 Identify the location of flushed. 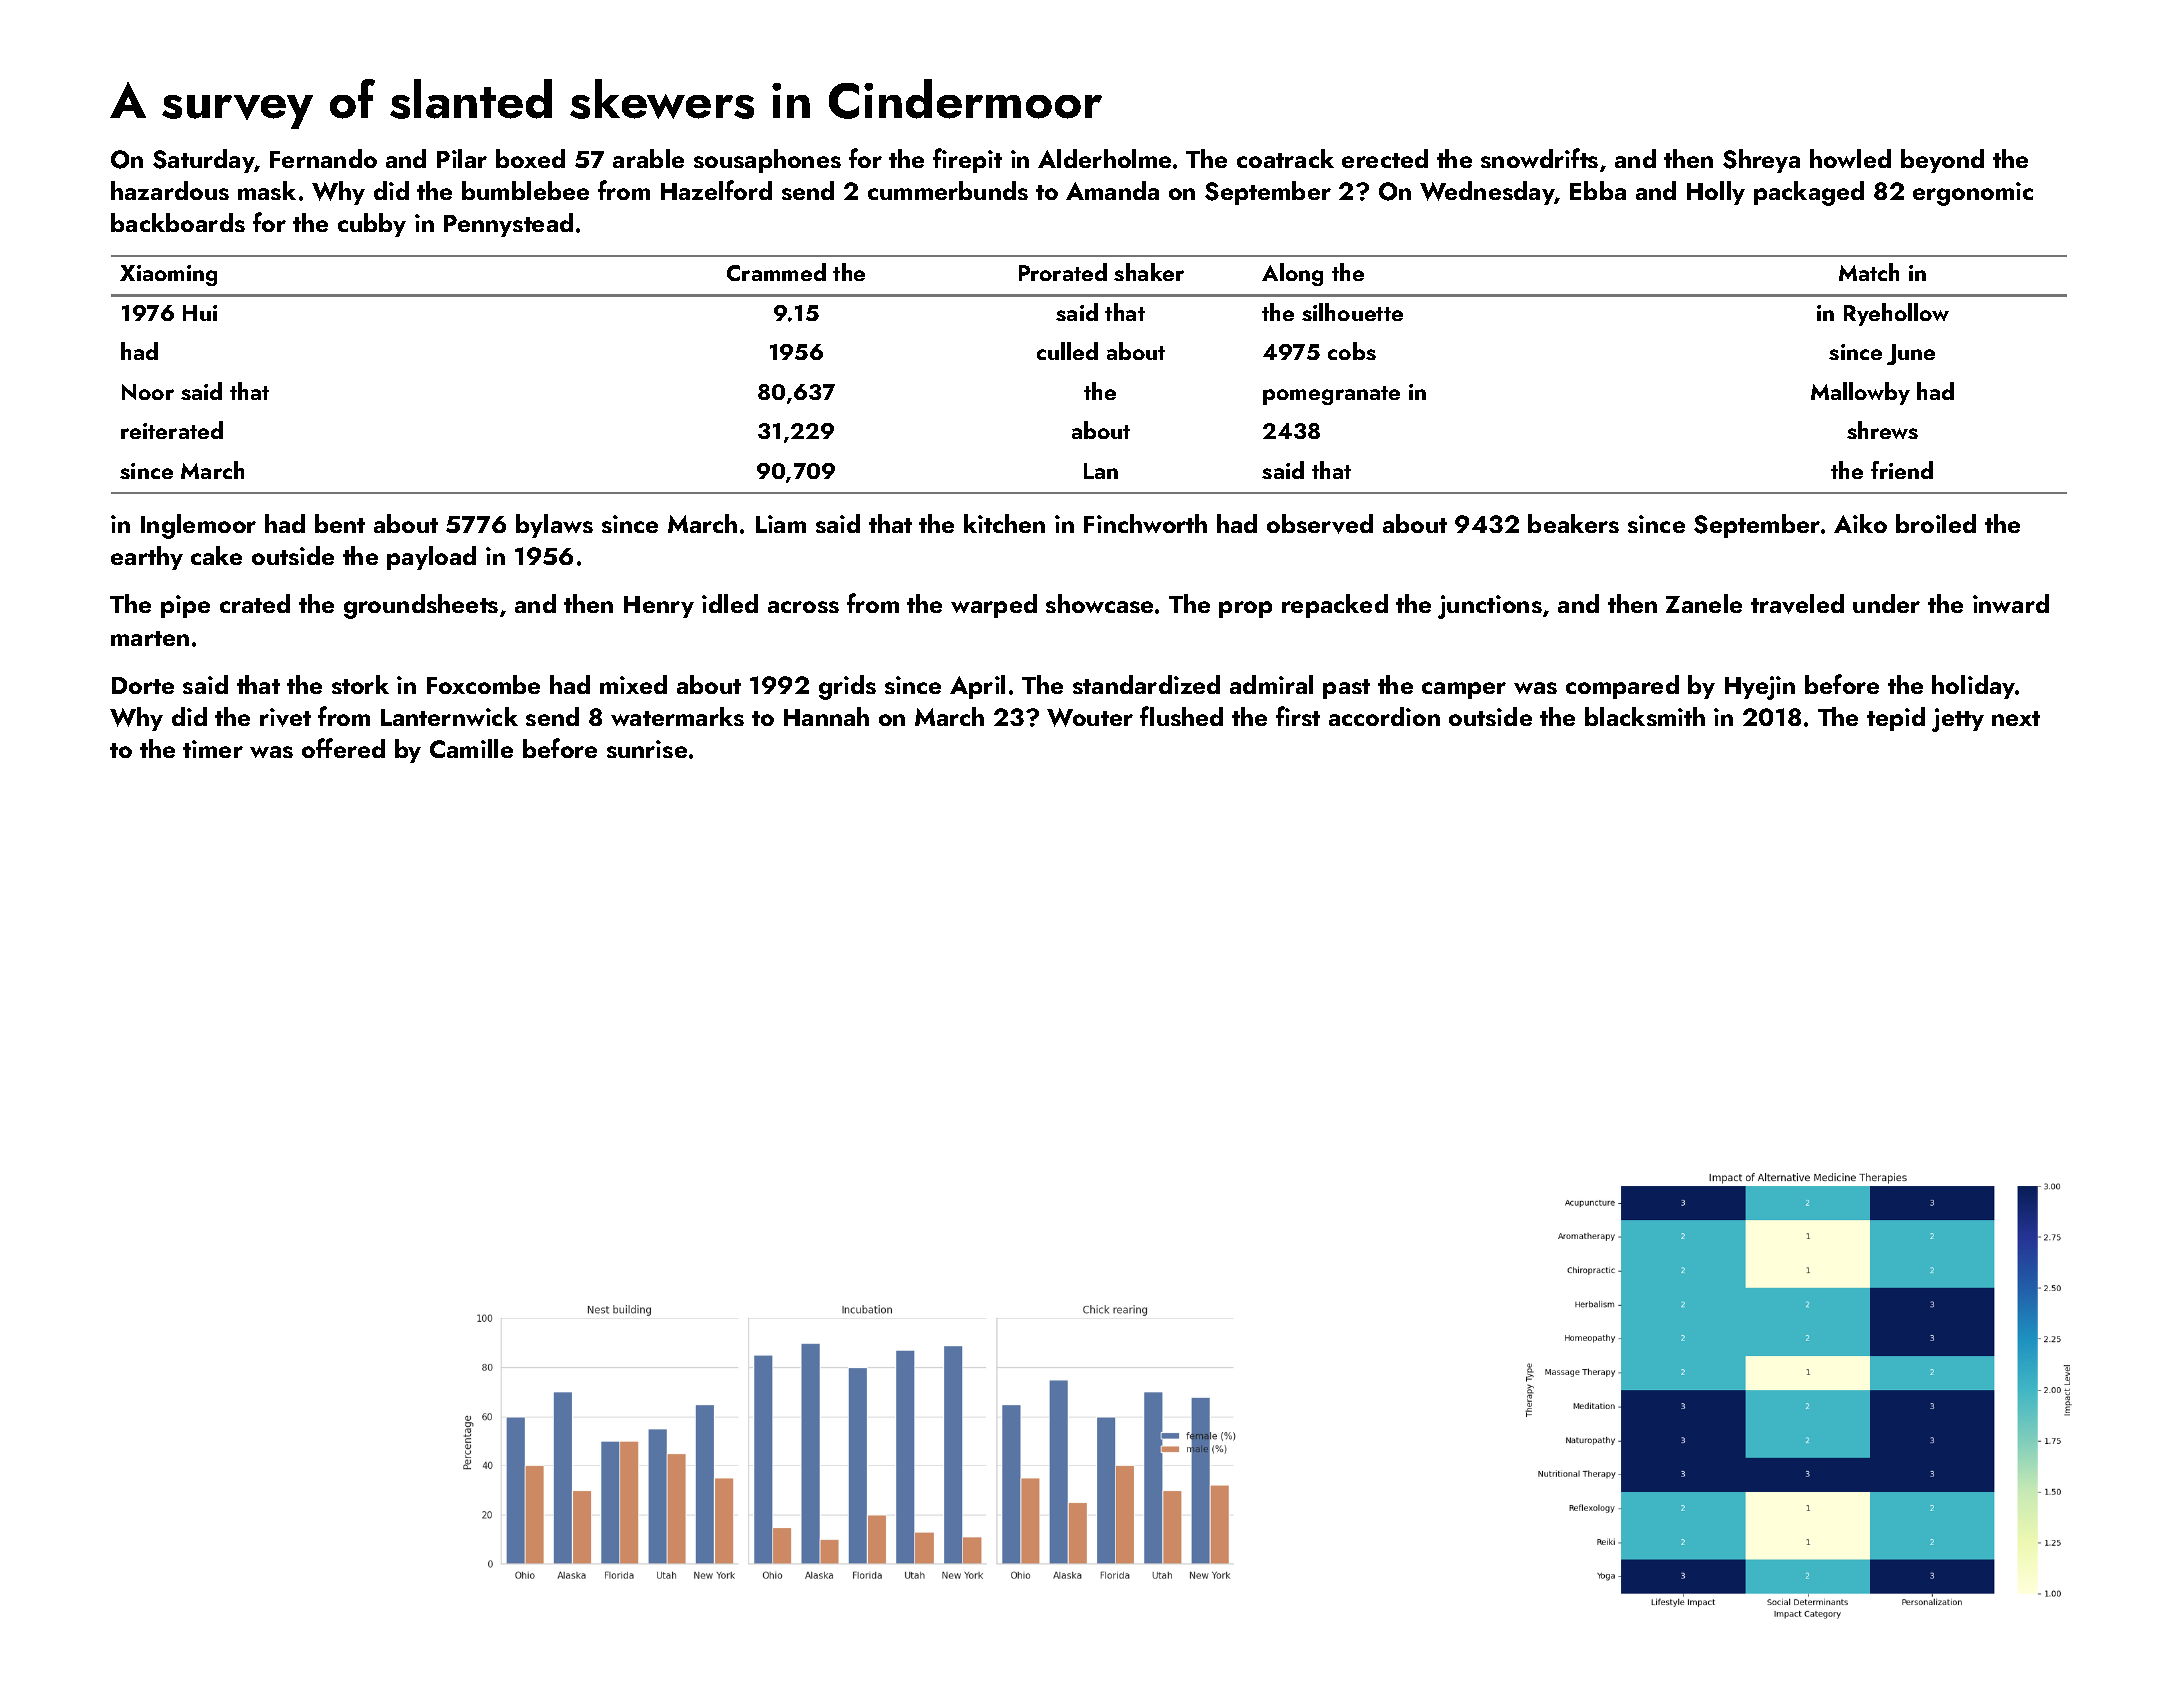
(1181, 716).
